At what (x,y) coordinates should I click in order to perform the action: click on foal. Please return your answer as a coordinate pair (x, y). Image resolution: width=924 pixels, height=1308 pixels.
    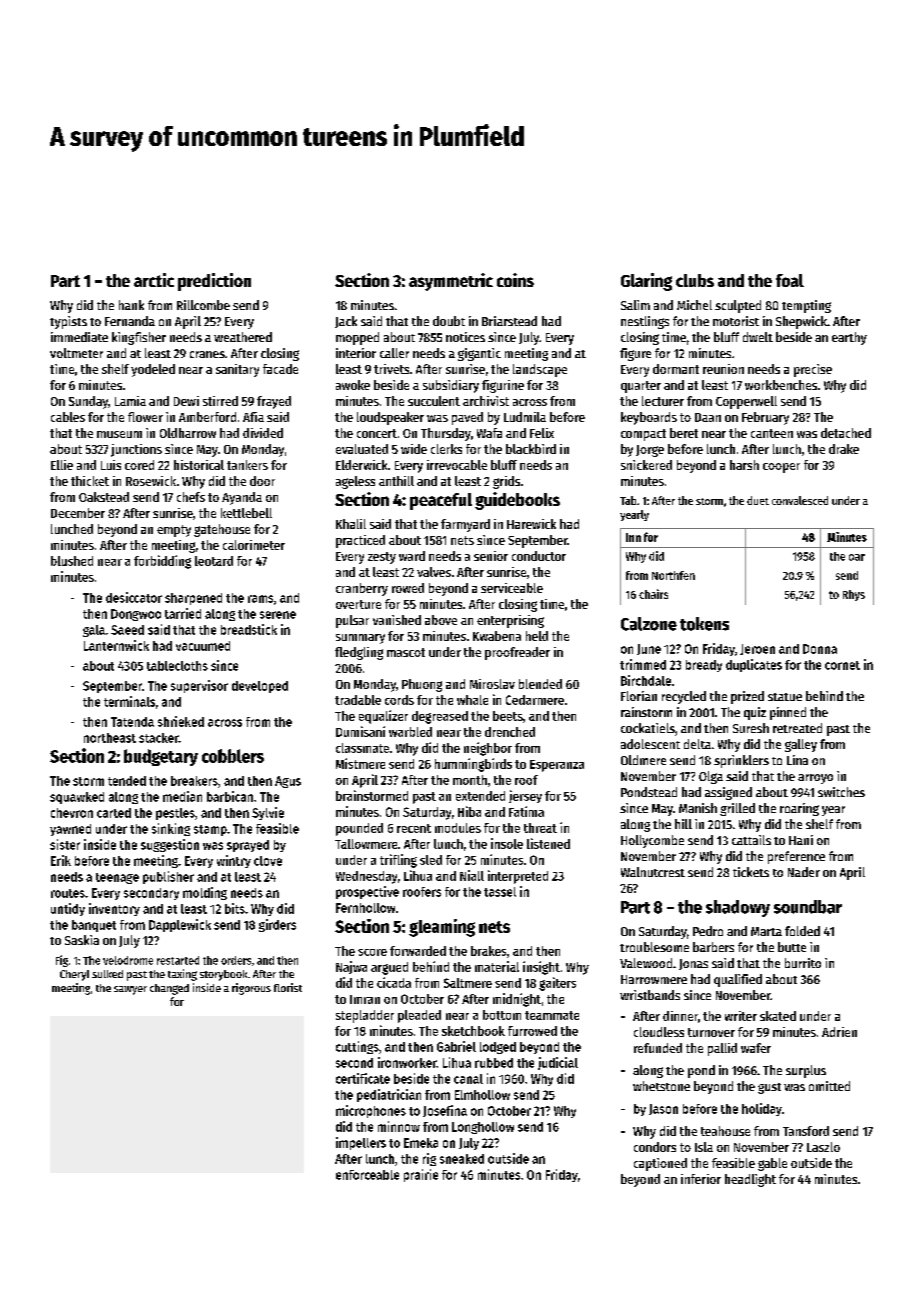
    Looking at the image, I should click on (790, 280).
